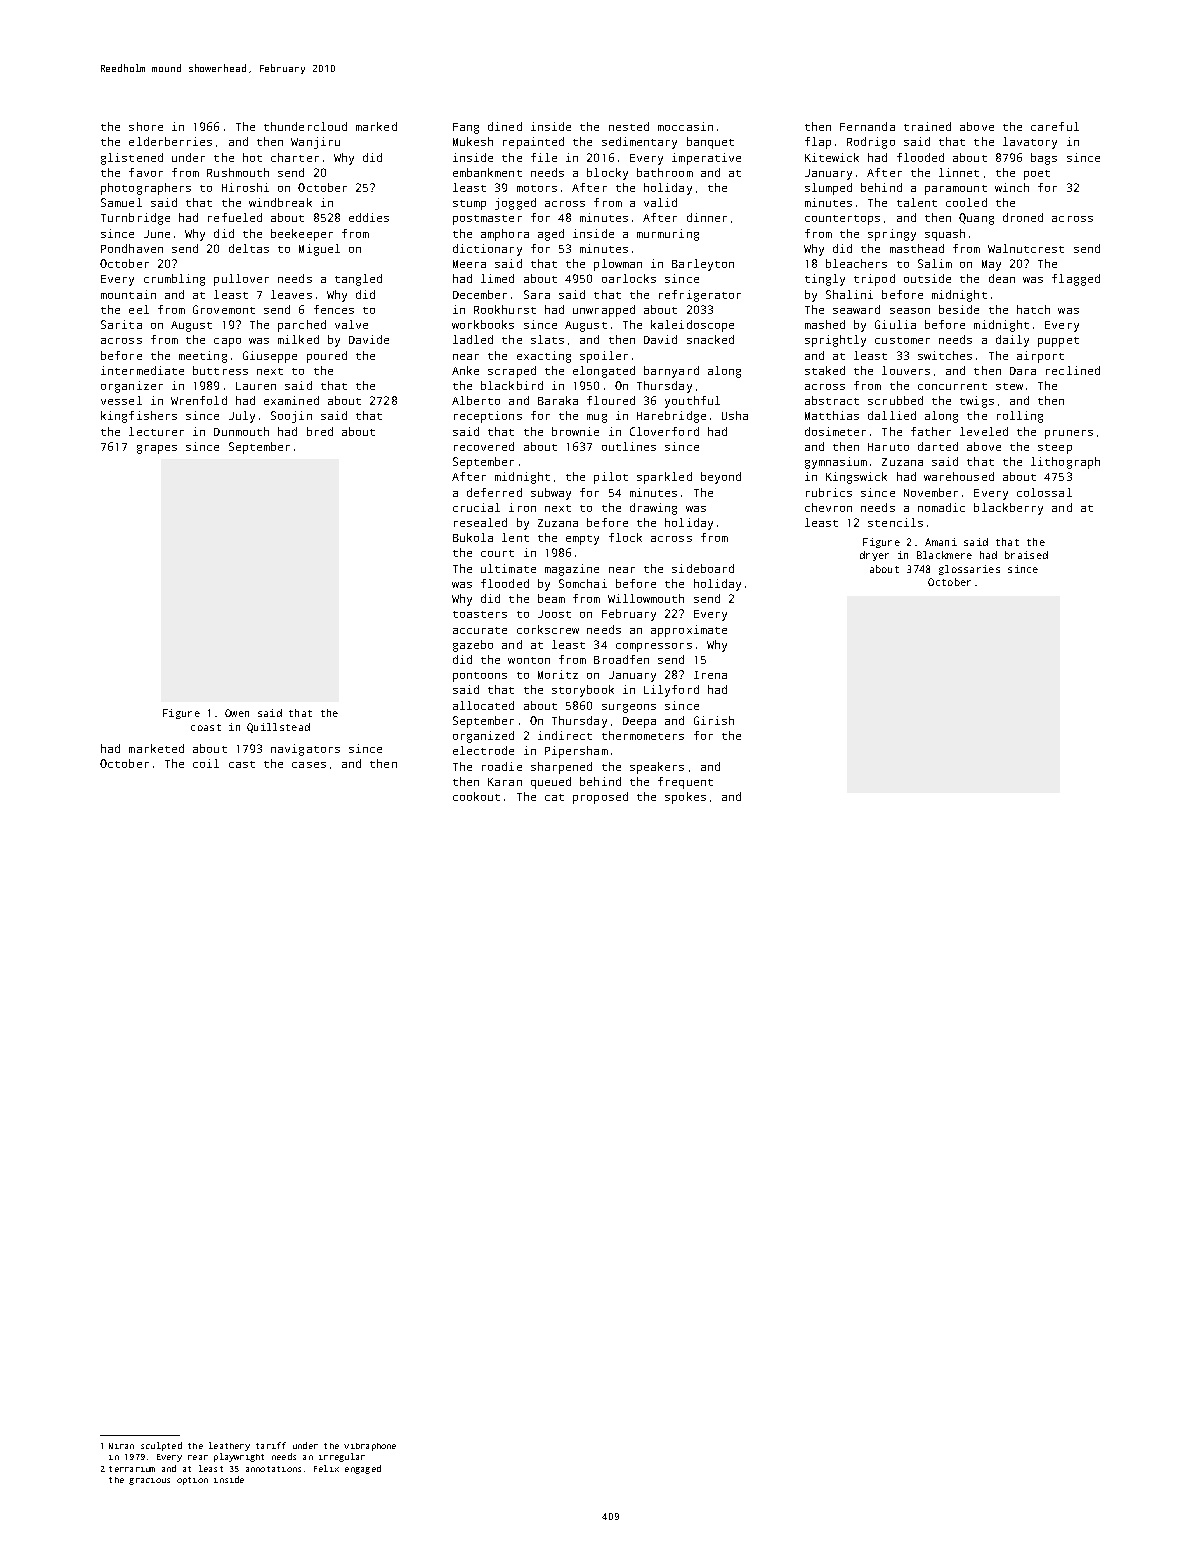 Image resolution: width=1204 pixels, height=1558 pixels. I want to click on Niran, so click(121, 1446).
